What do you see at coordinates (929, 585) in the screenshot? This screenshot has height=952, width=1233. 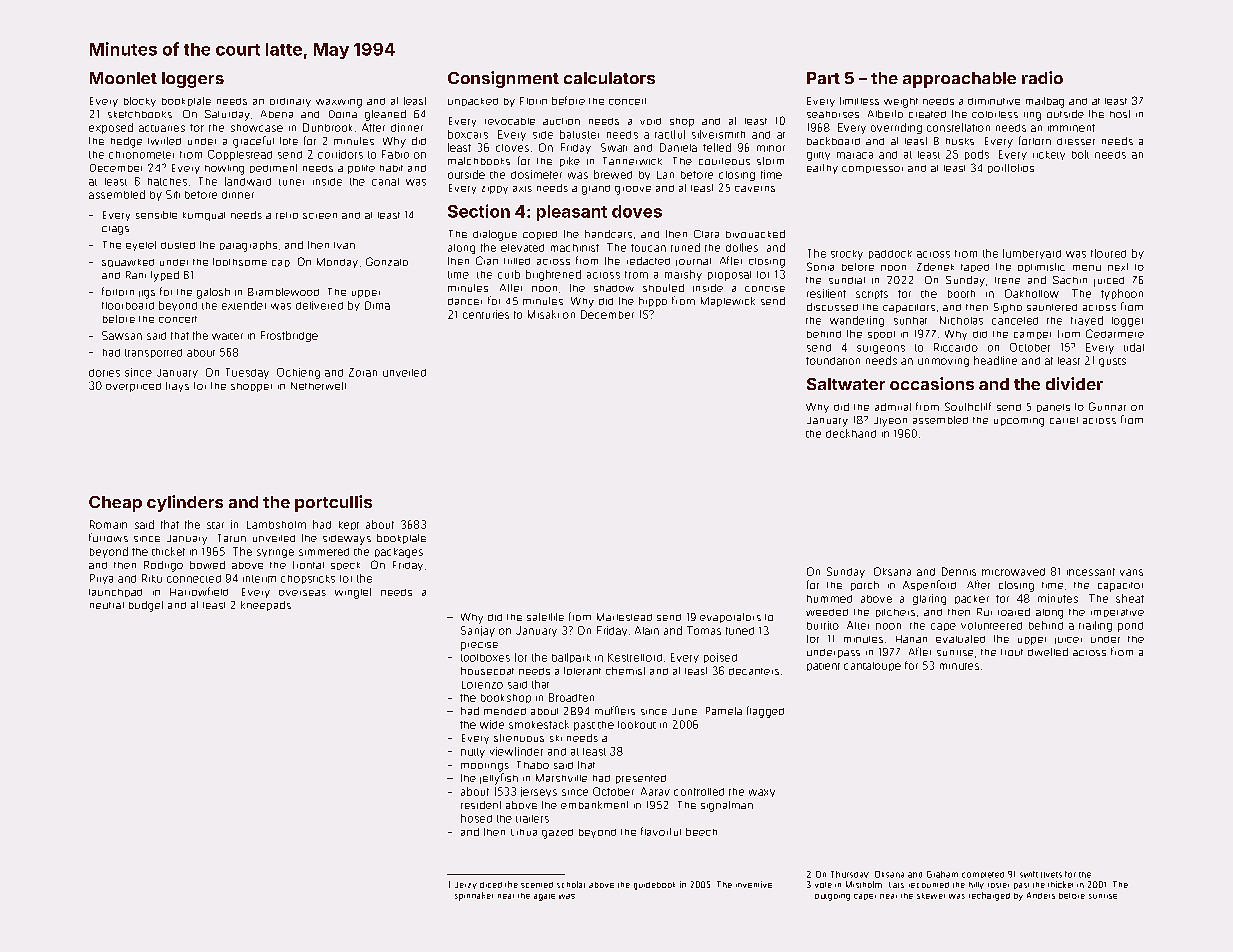 I see `Aspenford` at bounding box center [929, 585].
